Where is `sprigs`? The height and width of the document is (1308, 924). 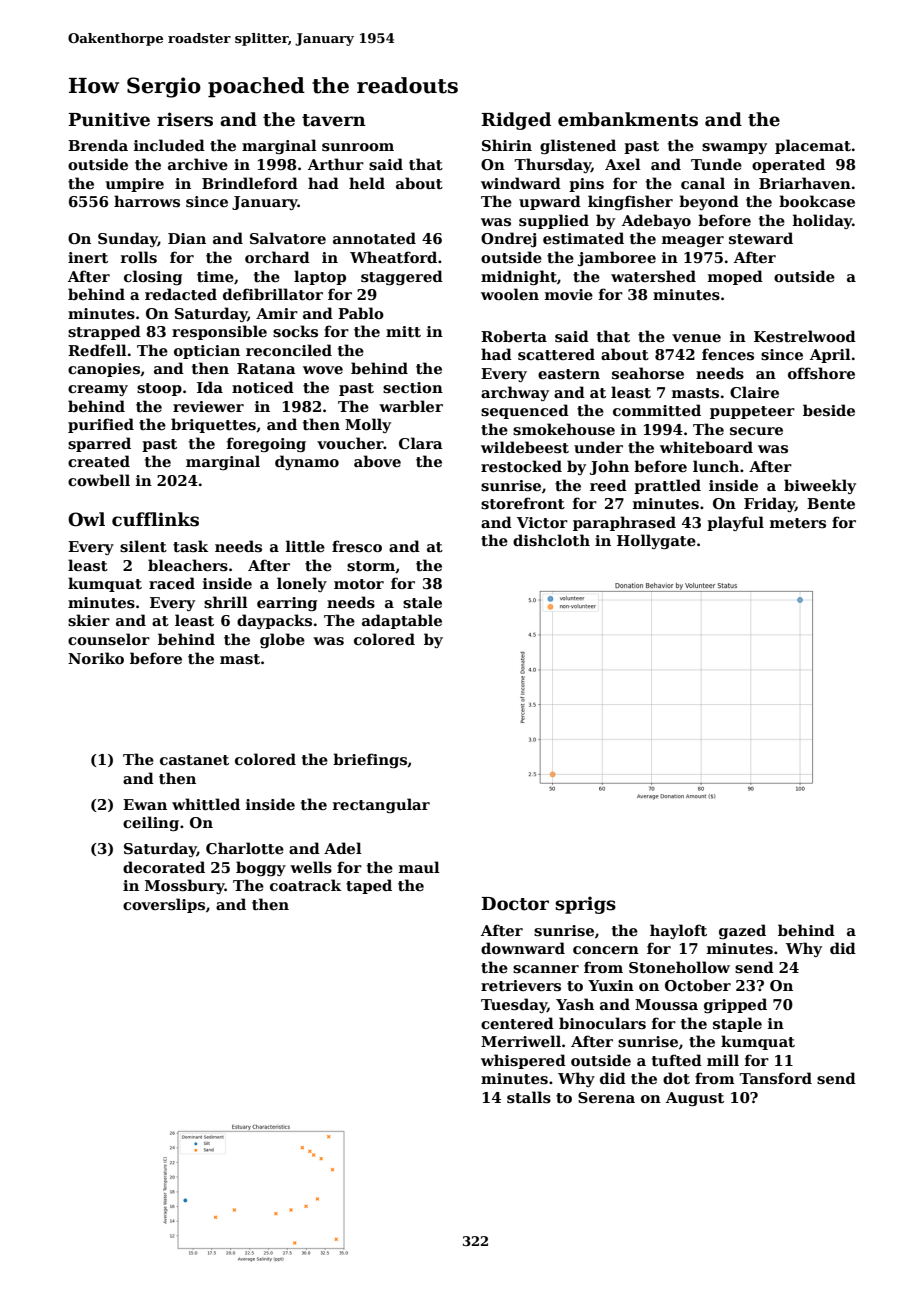 sprigs is located at coordinates (585, 905).
